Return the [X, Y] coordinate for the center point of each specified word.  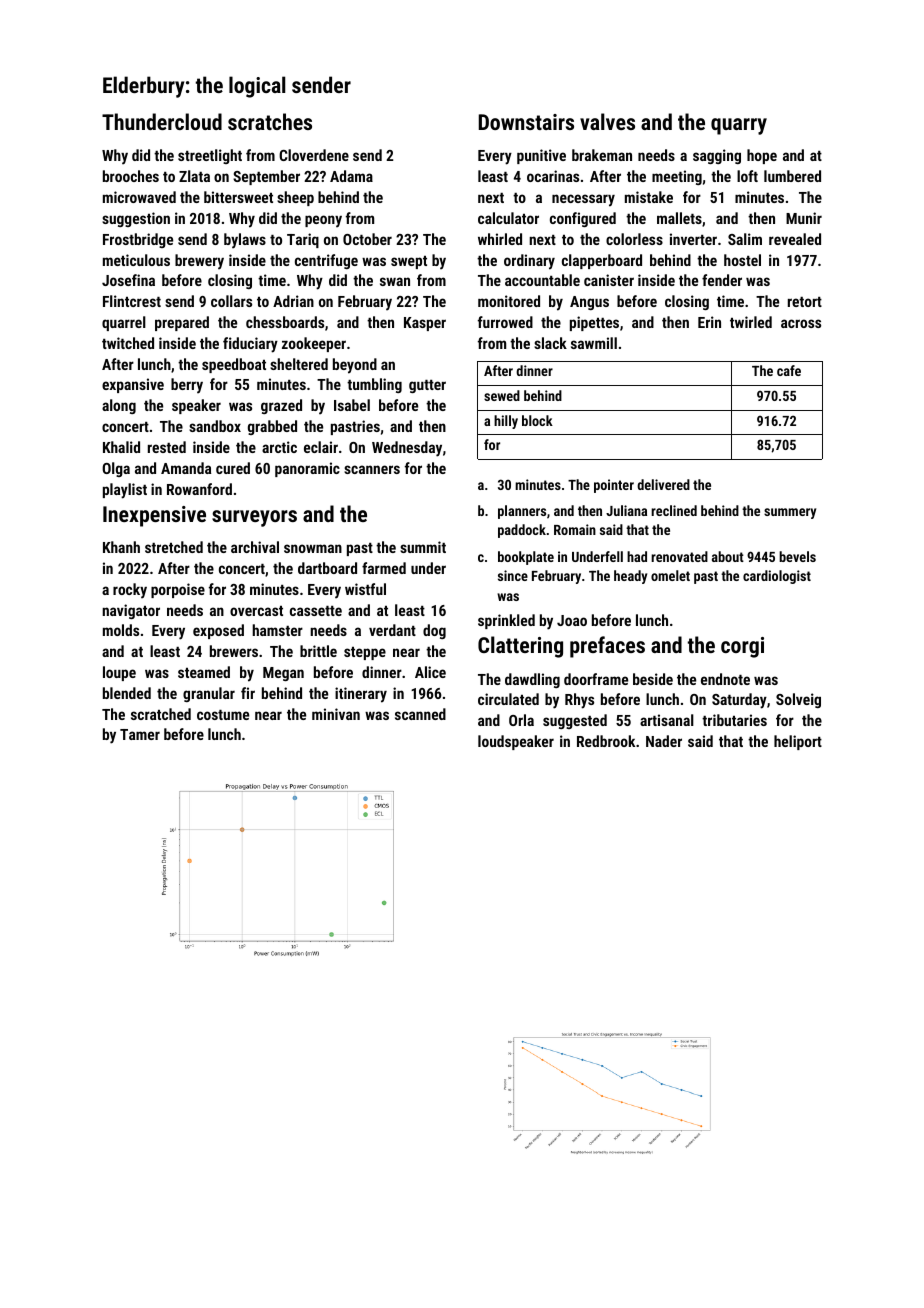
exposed [218, 631]
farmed [384, 568]
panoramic [307, 469]
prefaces [607, 647]
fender [722, 280]
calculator [508, 218]
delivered [663, 484]
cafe [789, 370]
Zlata [194, 176]
